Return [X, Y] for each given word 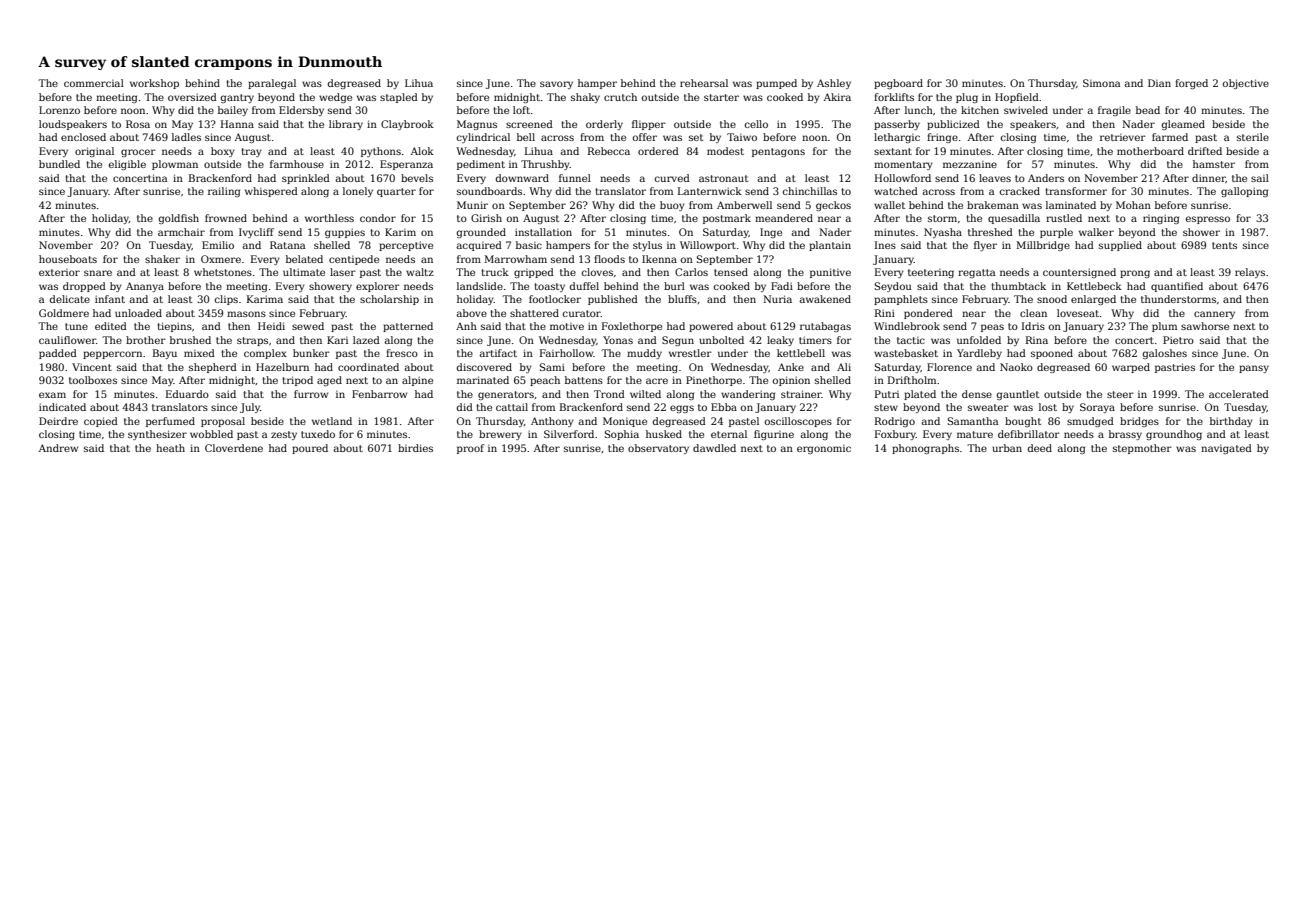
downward [522, 178]
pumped [776, 84]
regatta [976, 273]
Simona [1101, 83]
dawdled [714, 448]
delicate [69, 299]
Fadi [782, 286]
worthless [329, 218]
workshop [154, 84]
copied [101, 422]
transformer [1076, 191]
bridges [1139, 422]
